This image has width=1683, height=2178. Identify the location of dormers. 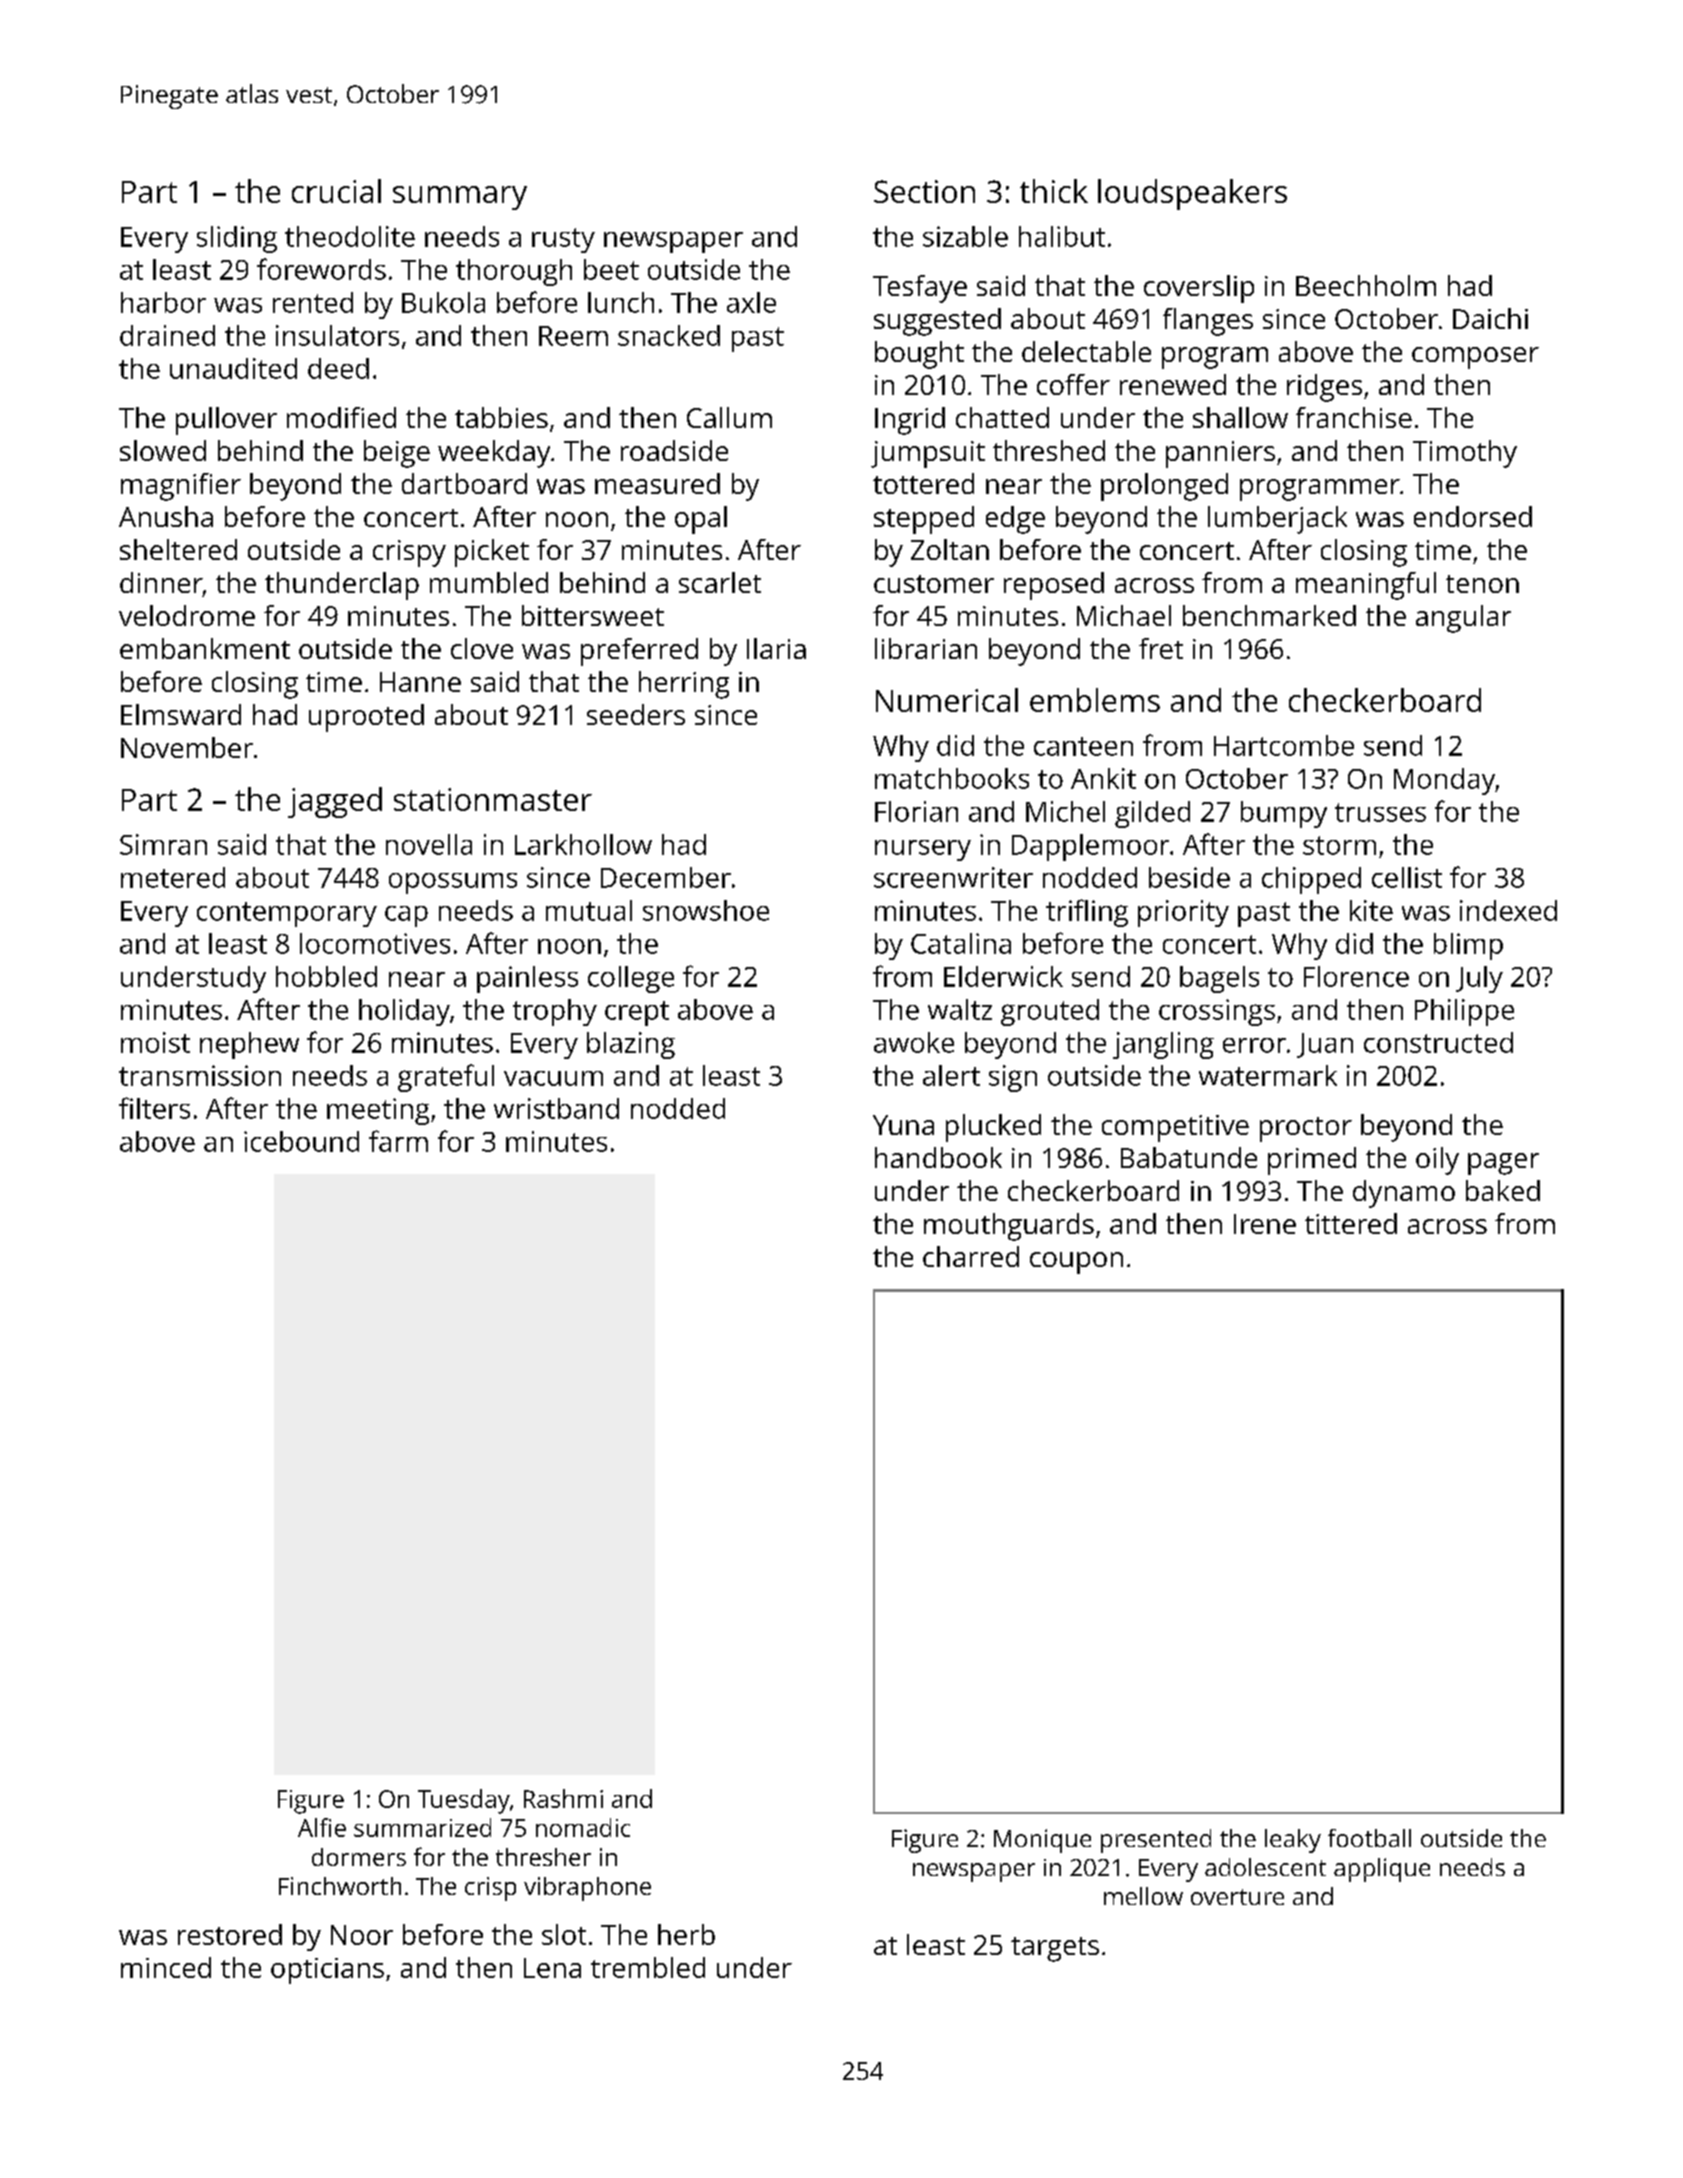
(359, 1857).
